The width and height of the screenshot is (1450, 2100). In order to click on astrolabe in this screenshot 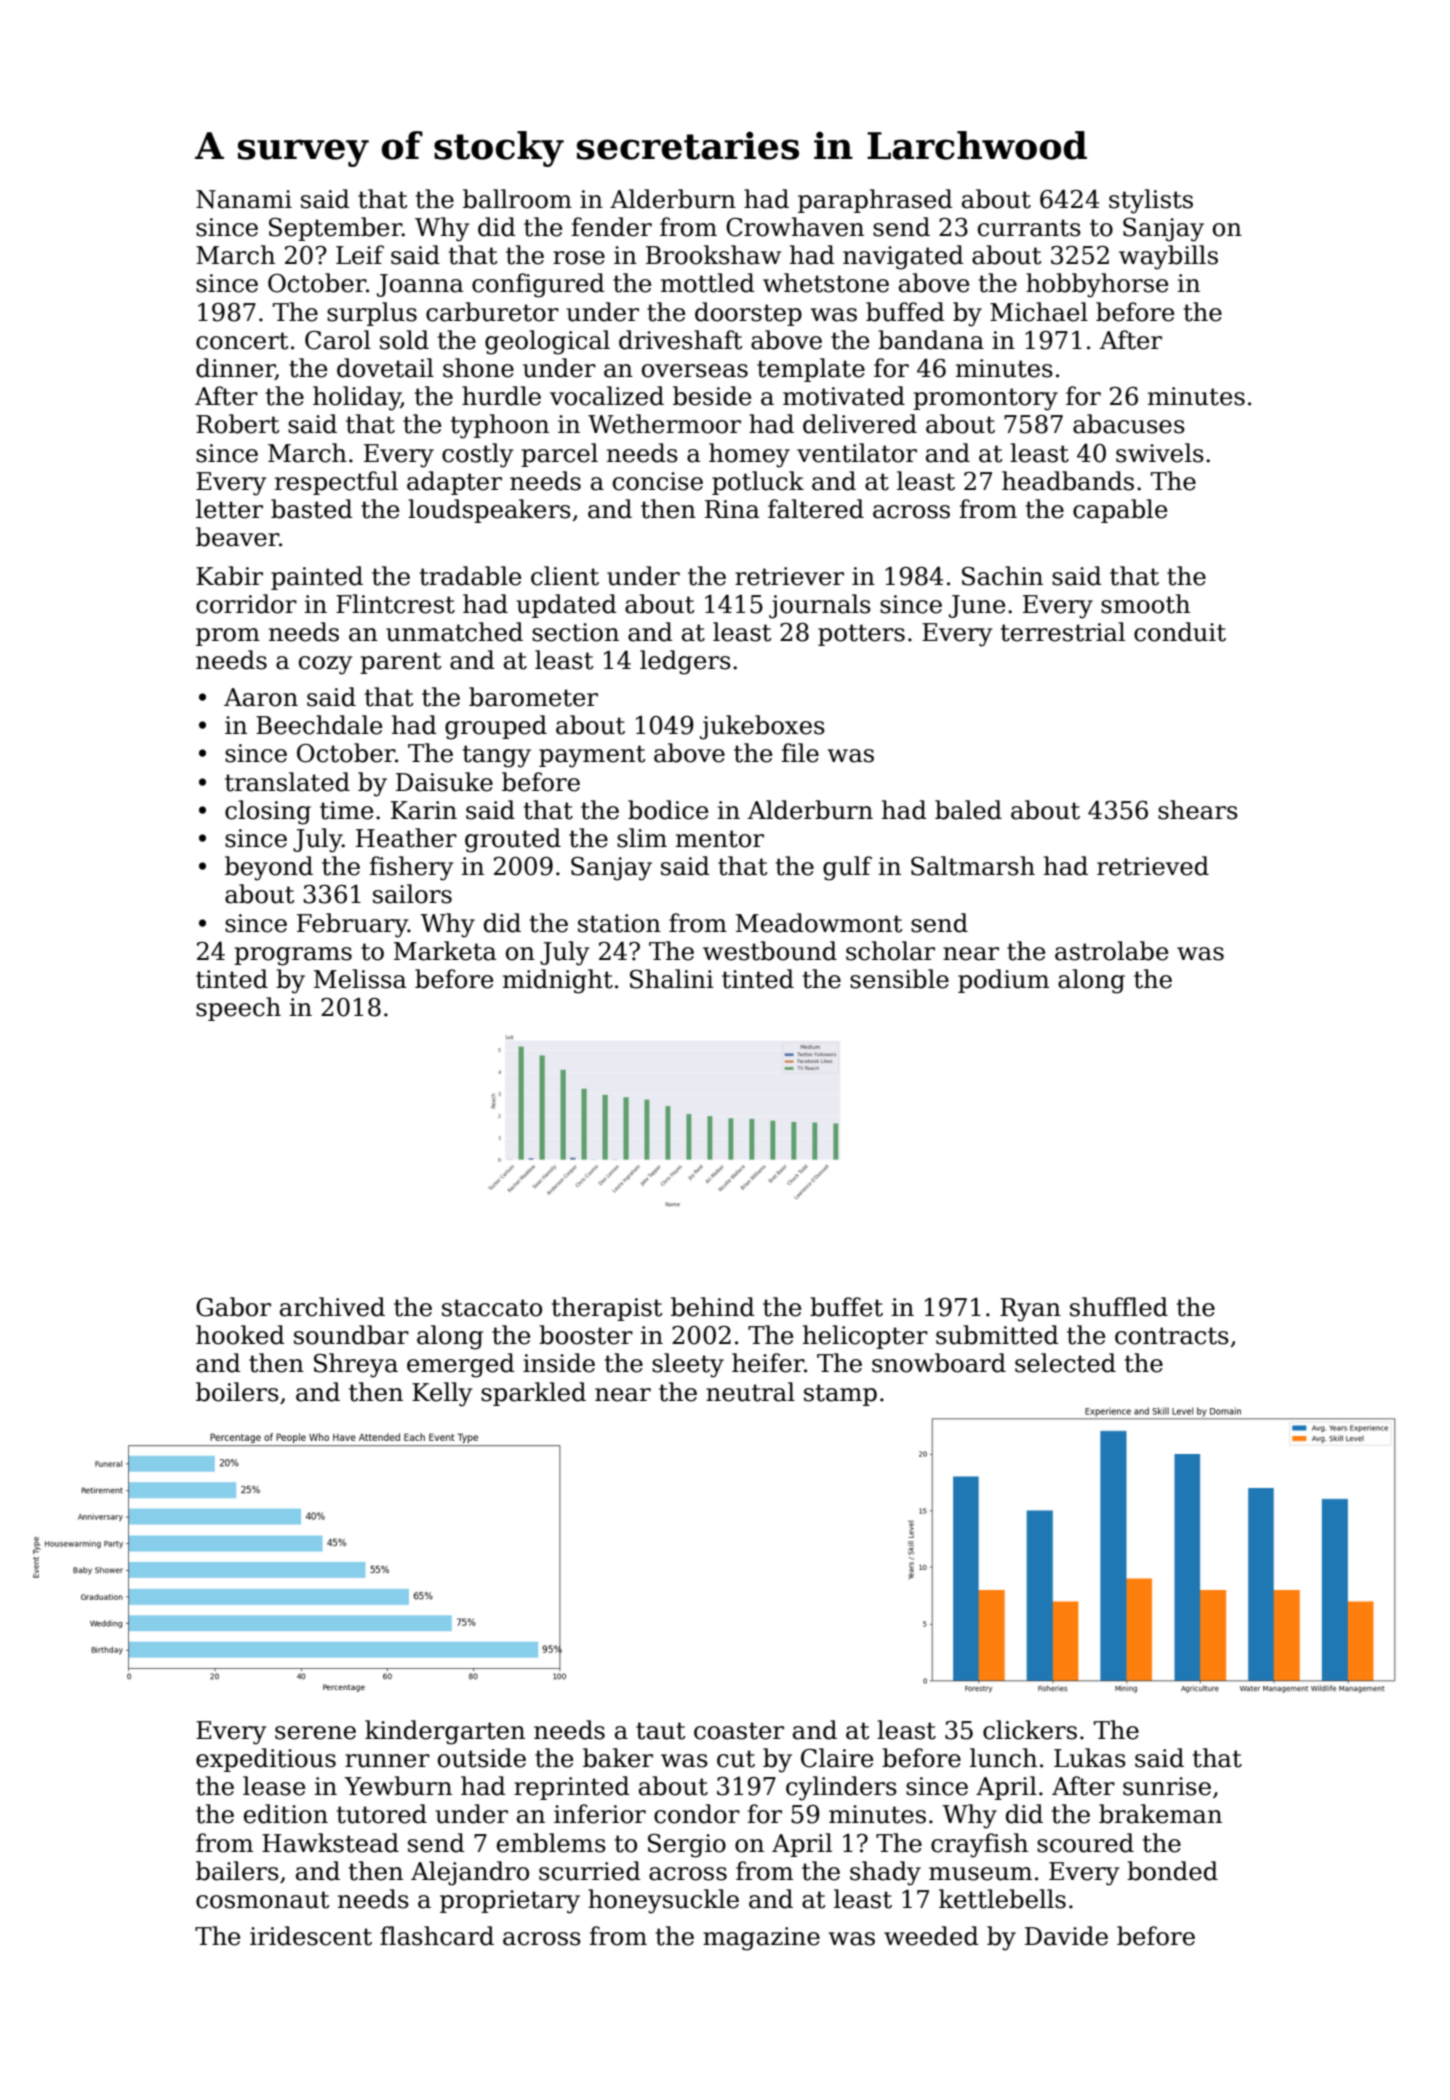, I will do `click(1111, 951)`.
